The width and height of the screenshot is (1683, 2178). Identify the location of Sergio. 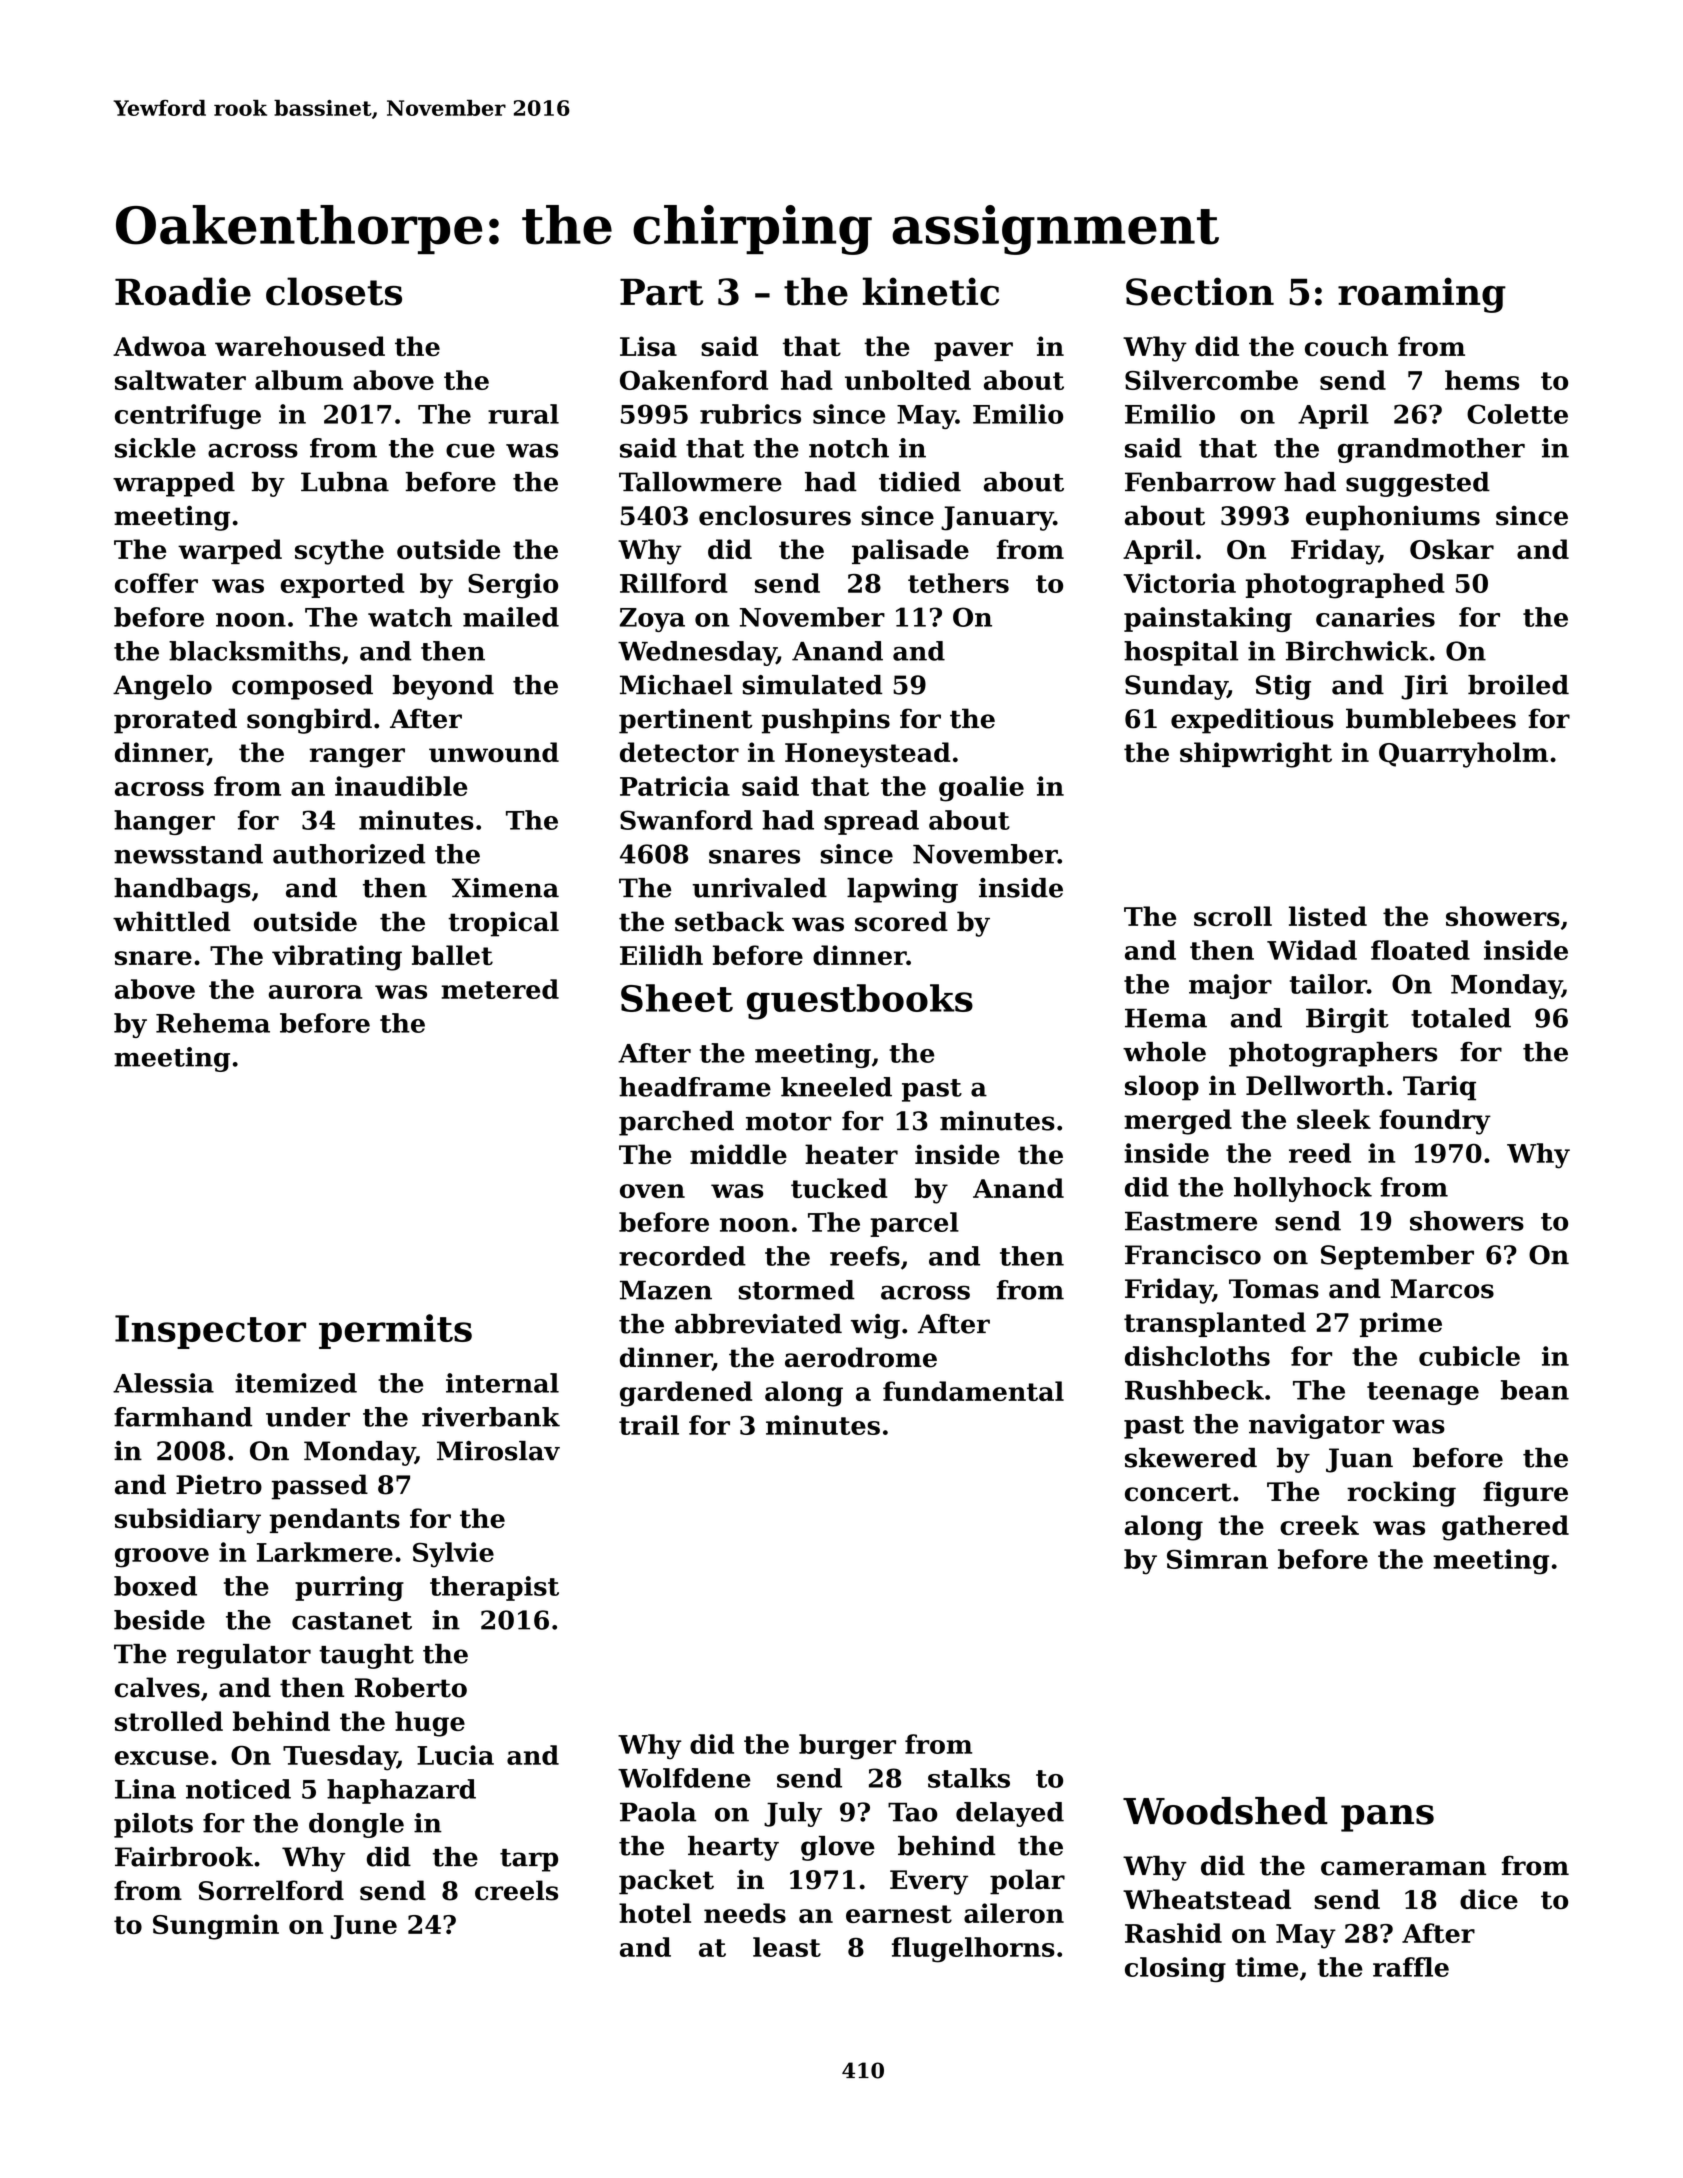
(513, 586).
